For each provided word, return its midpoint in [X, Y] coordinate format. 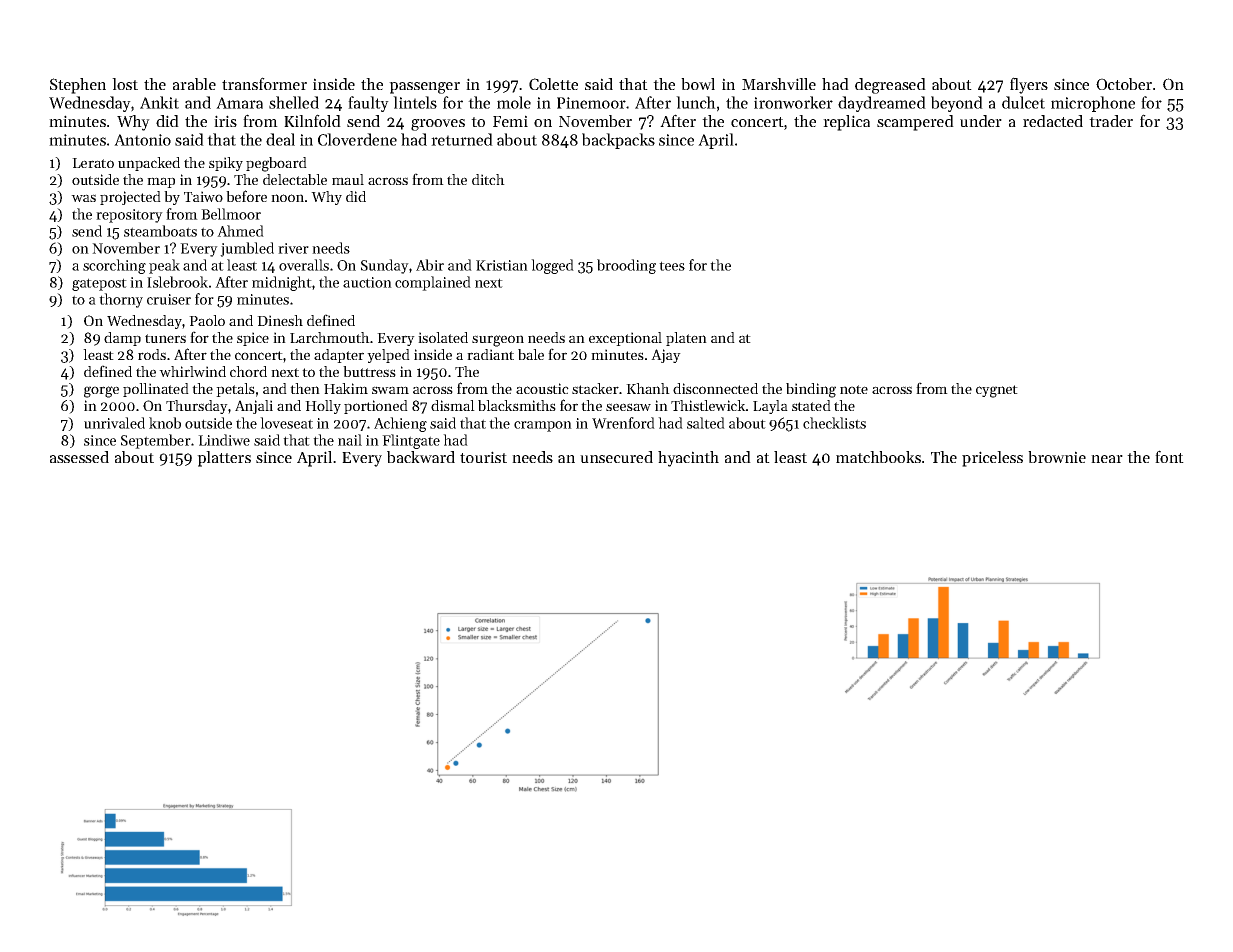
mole [514, 102]
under [981, 121]
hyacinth [688, 459]
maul [348, 179]
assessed [79, 457]
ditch [488, 179]
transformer [264, 83]
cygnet [997, 391]
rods [152, 354]
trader [1111, 121]
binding [811, 390]
